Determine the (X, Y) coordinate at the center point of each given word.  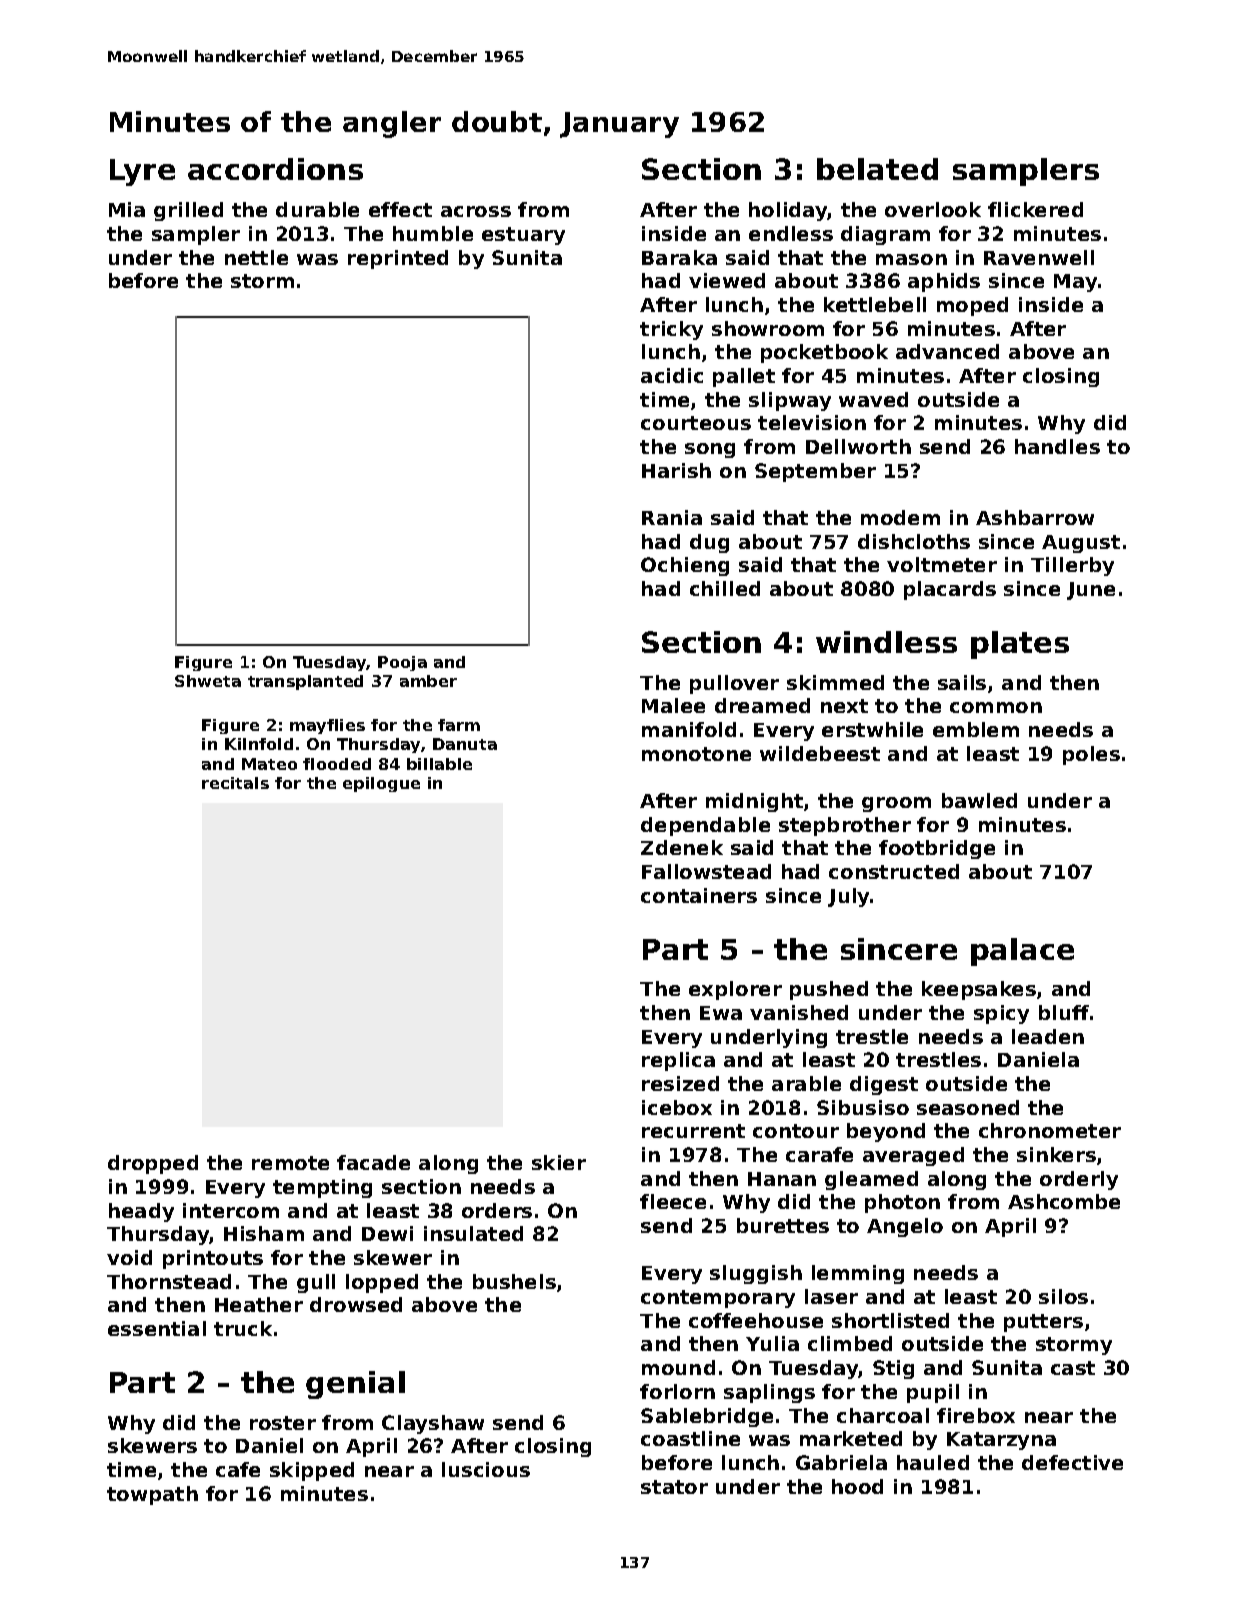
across (476, 211)
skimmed (835, 682)
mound (678, 1367)
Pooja (402, 663)
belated (877, 169)
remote (290, 1163)
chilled (725, 588)
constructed (894, 871)
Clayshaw (433, 1424)
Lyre (142, 172)
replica (678, 1061)
